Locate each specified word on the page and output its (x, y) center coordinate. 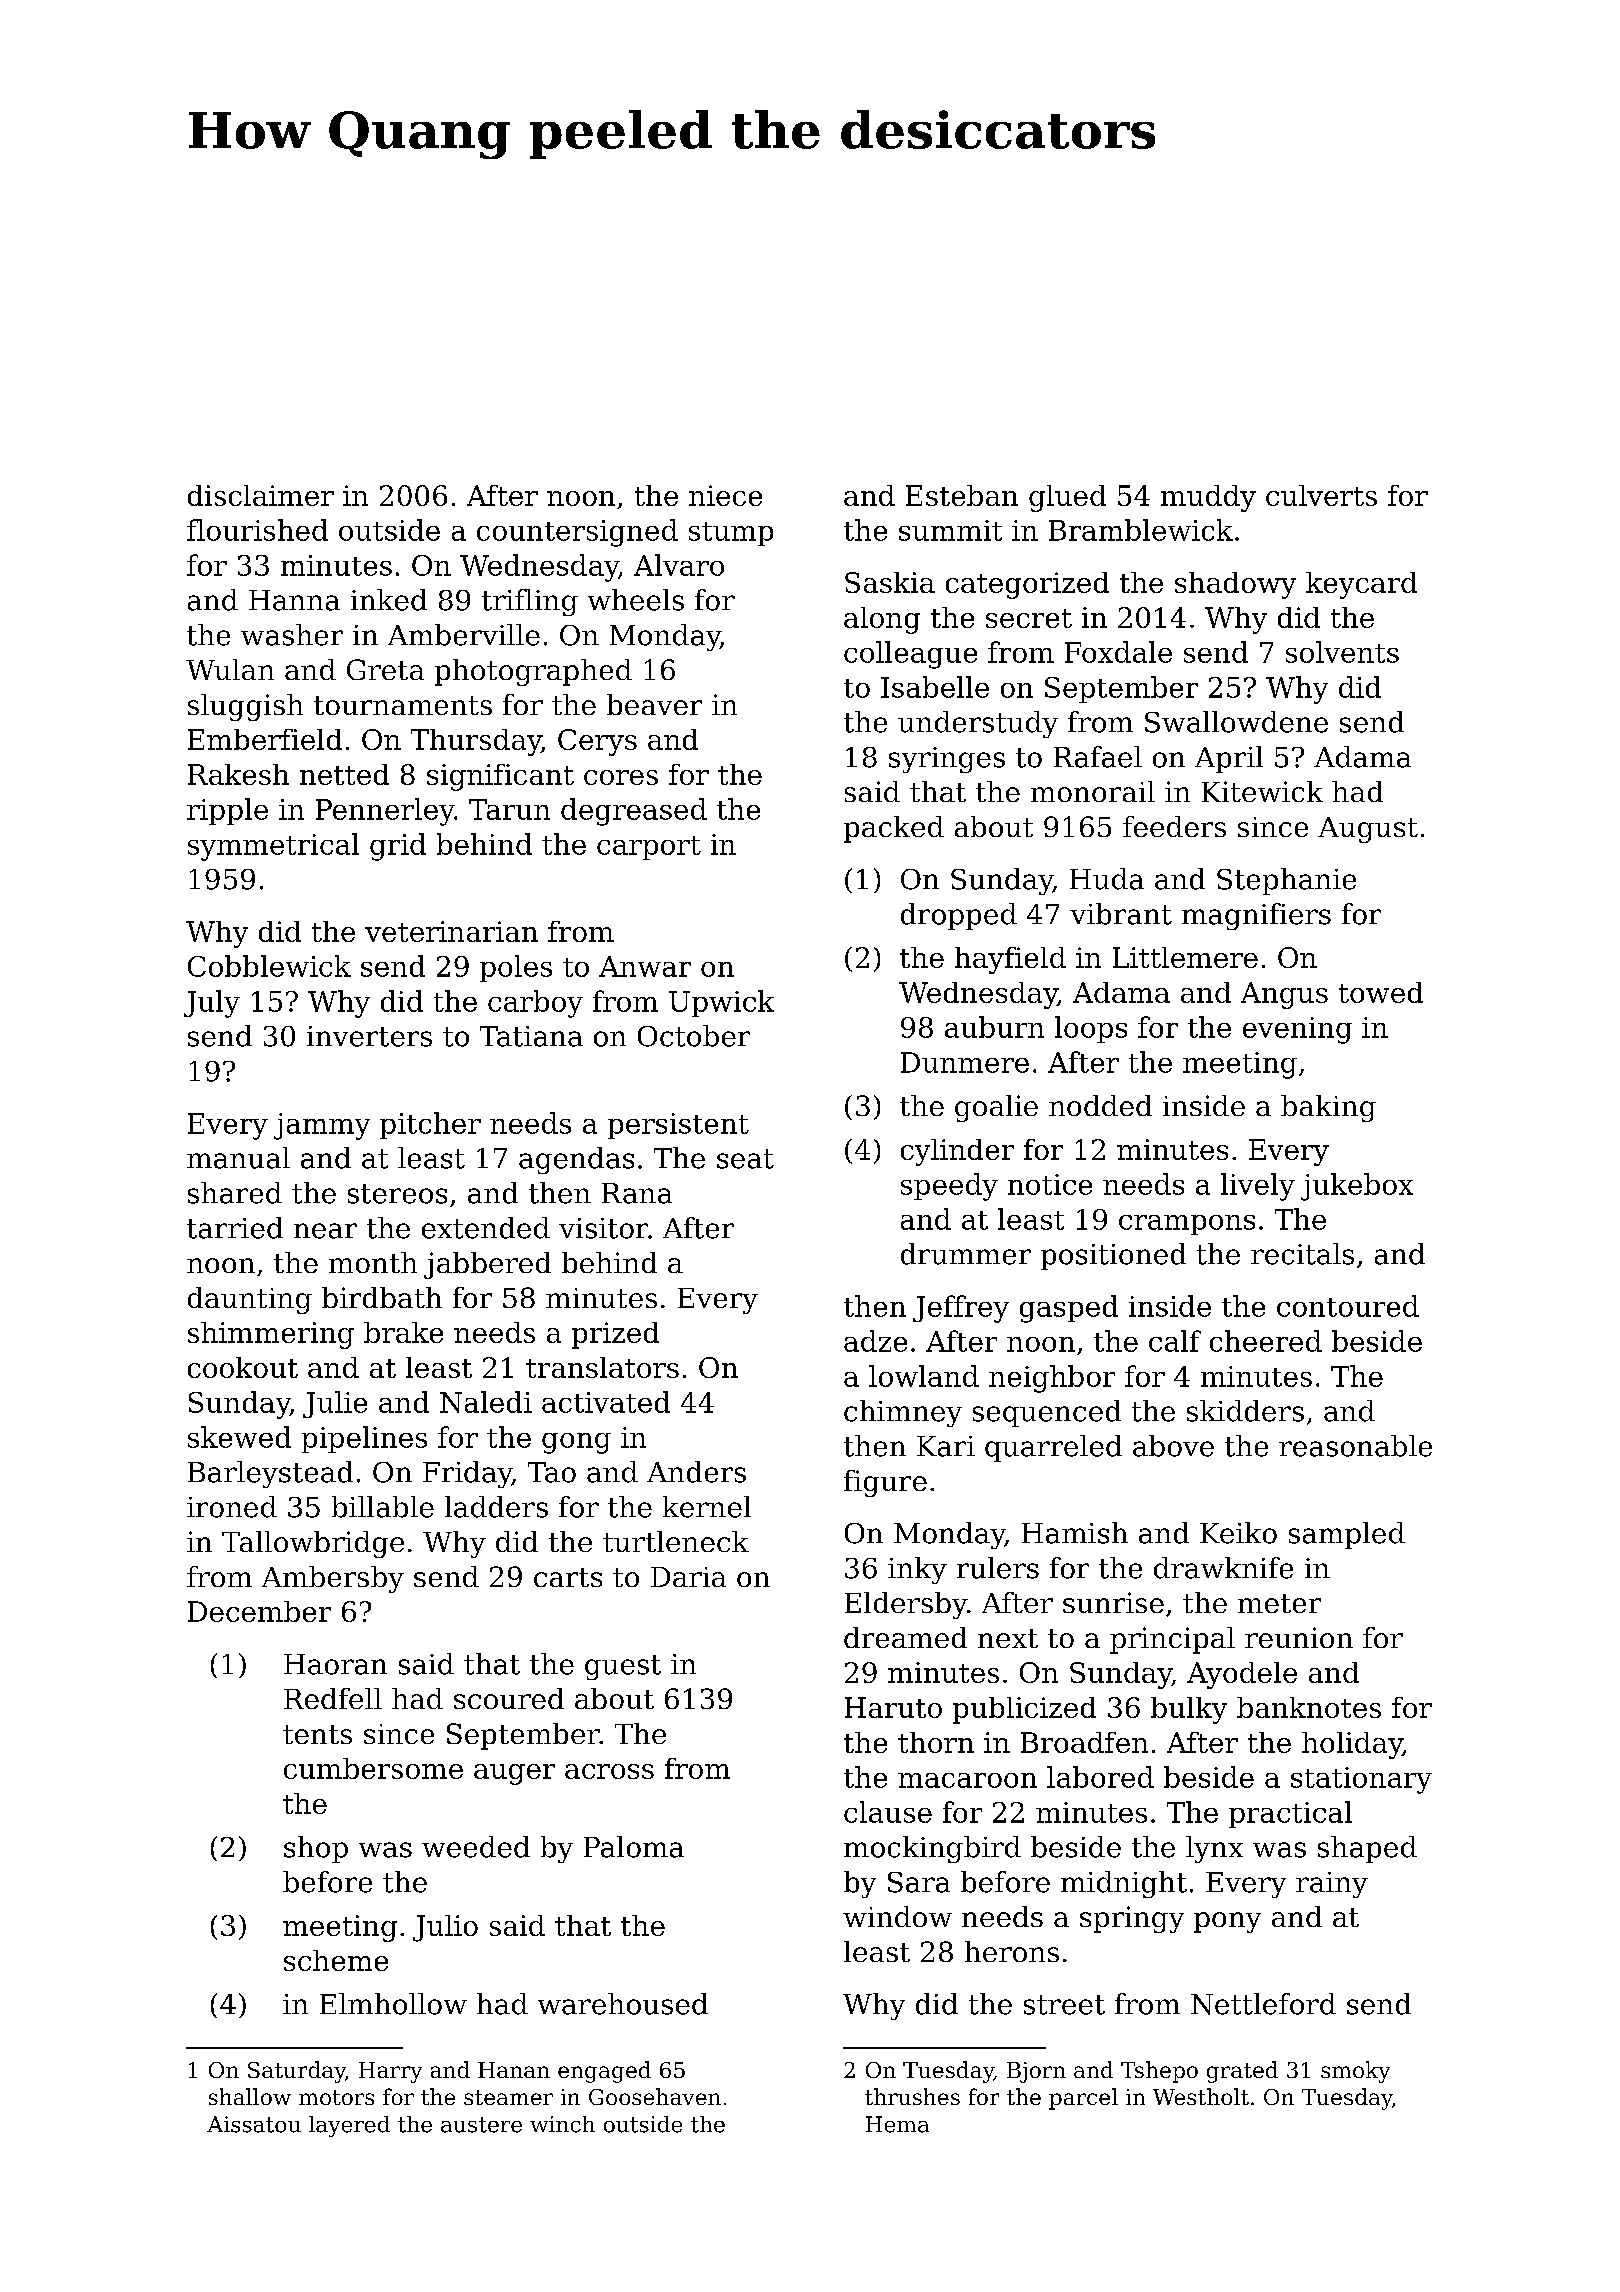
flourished (257, 530)
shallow (250, 2096)
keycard (1361, 585)
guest (623, 1667)
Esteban (962, 495)
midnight (1124, 1884)
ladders (496, 1507)
